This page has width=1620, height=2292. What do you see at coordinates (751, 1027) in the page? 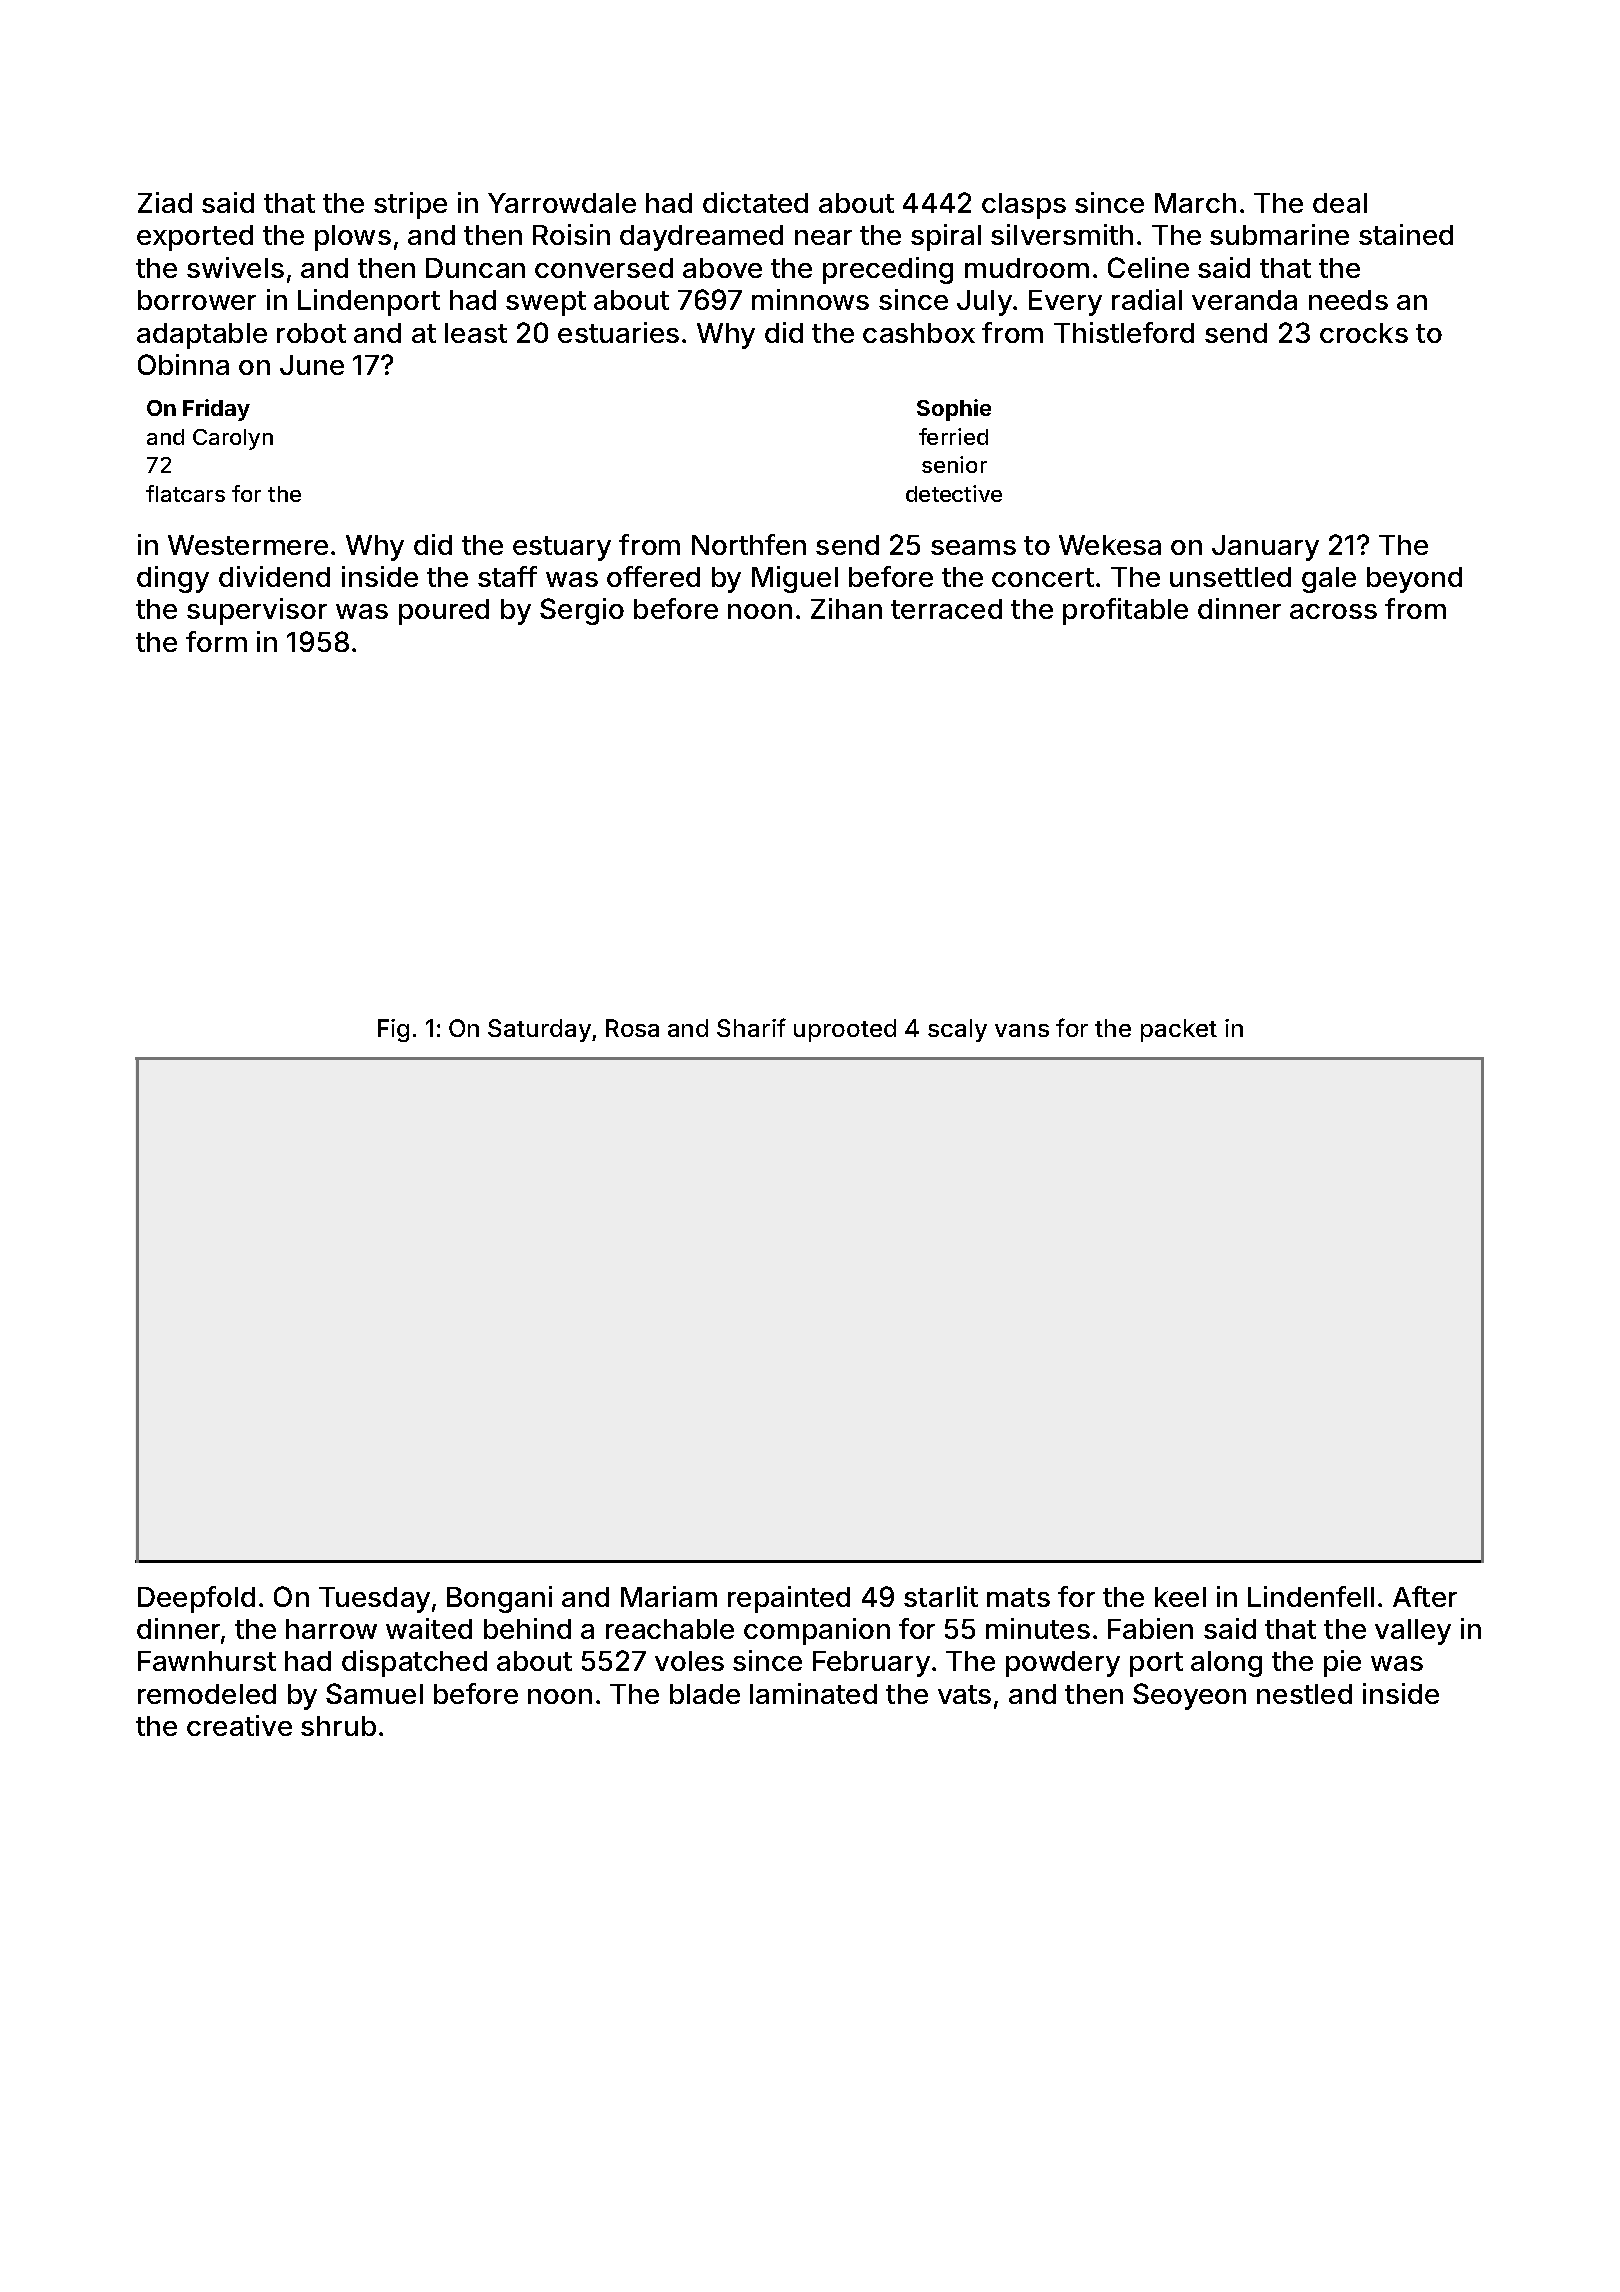
I see `Sharif` at bounding box center [751, 1027].
